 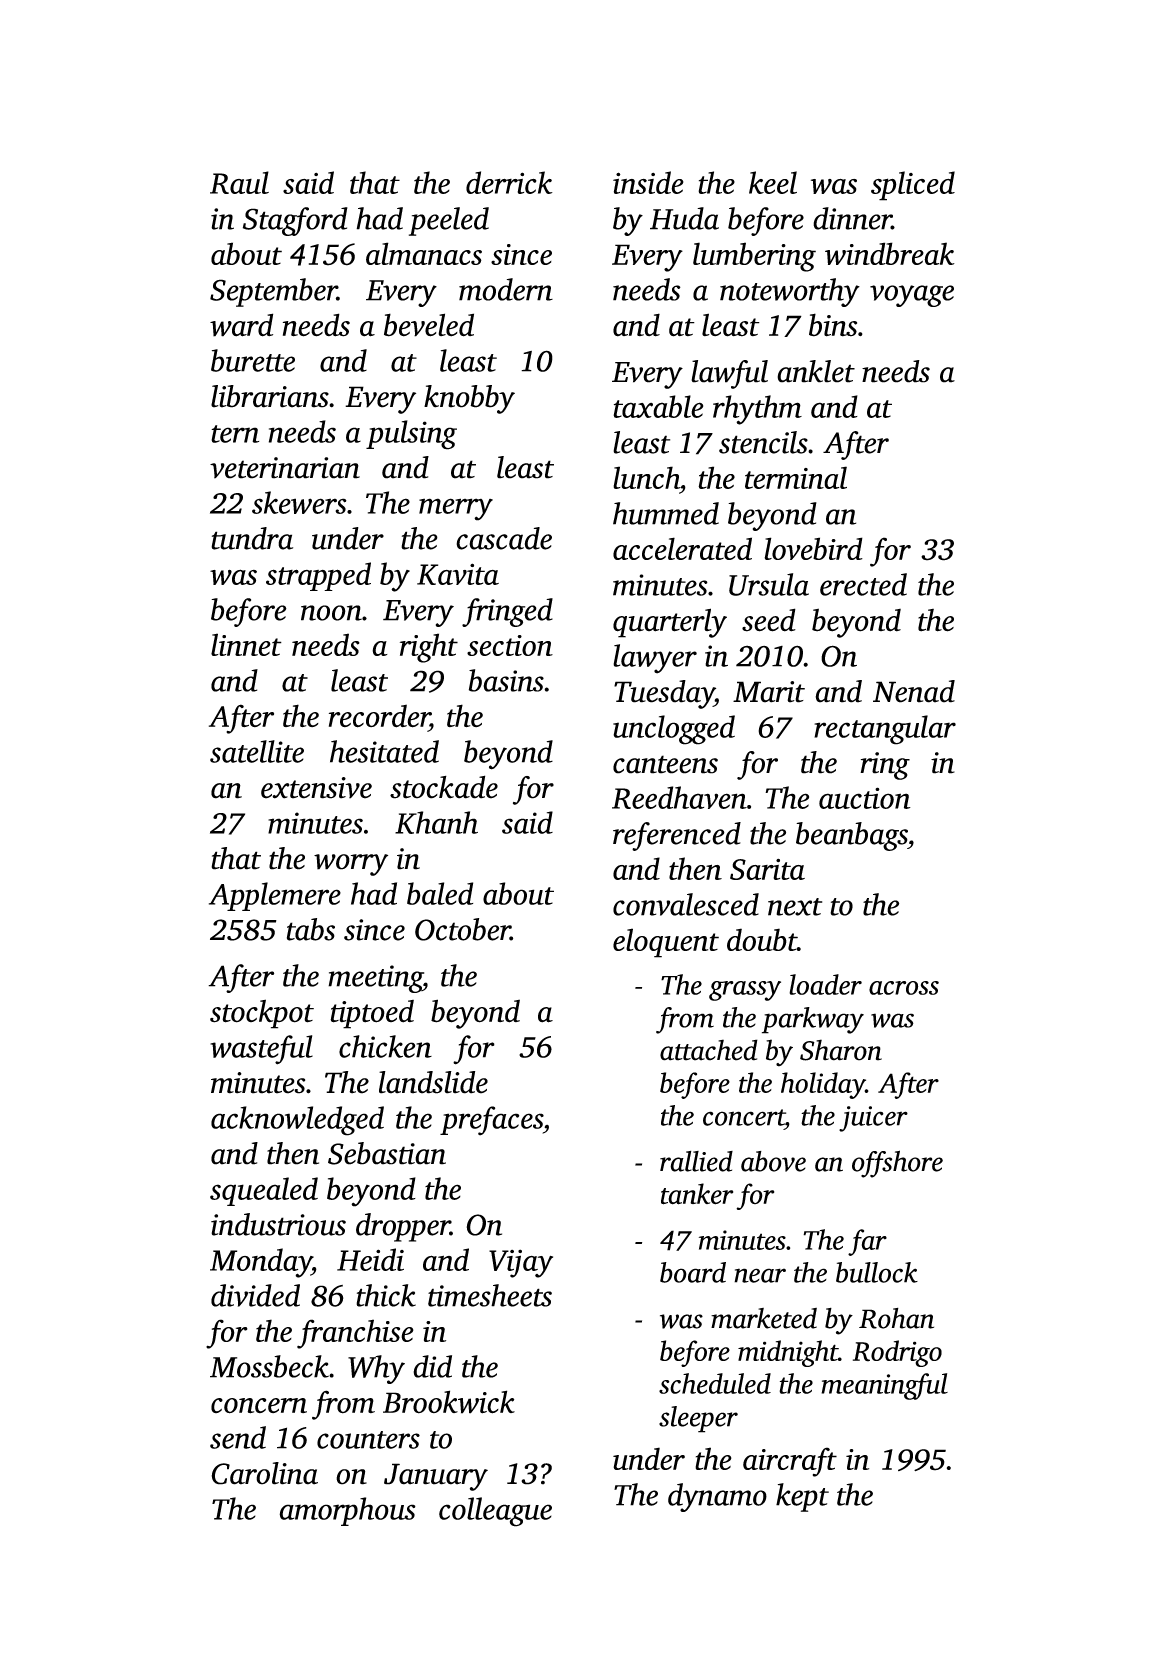 I want to click on lawful, so click(x=729, y=374).
